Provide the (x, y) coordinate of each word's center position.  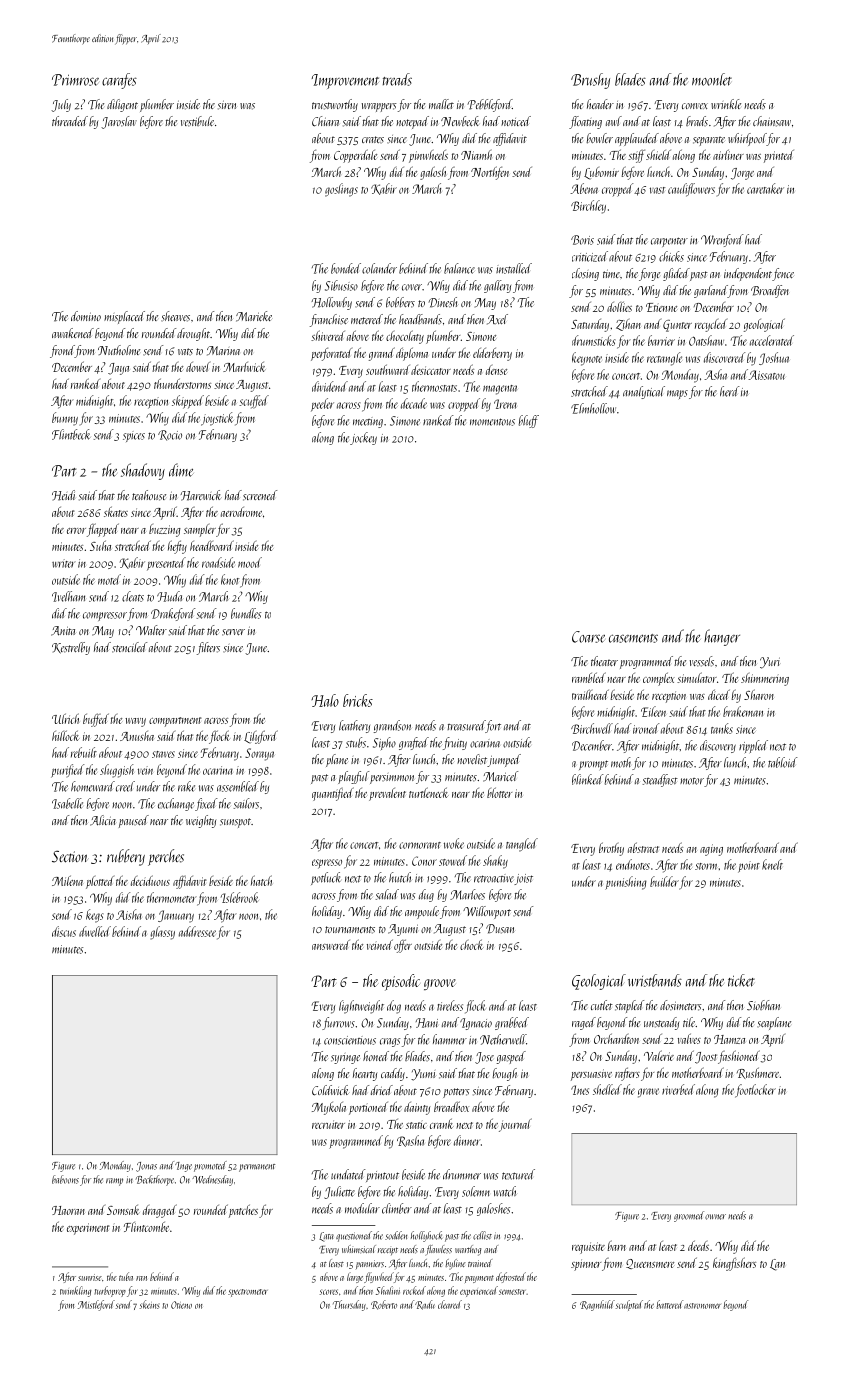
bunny (65, 419)
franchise (329, 320)
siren (227, 105)
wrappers (379, 107)
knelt (772, 864)
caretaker (765, 188)
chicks (671, 256)
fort (493, 726)
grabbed (512, 1023)
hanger (722, 637)
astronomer (702, 1306)
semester (512, 1292)
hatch (261, 880)
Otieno (181, 1305)
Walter (151, 630)
